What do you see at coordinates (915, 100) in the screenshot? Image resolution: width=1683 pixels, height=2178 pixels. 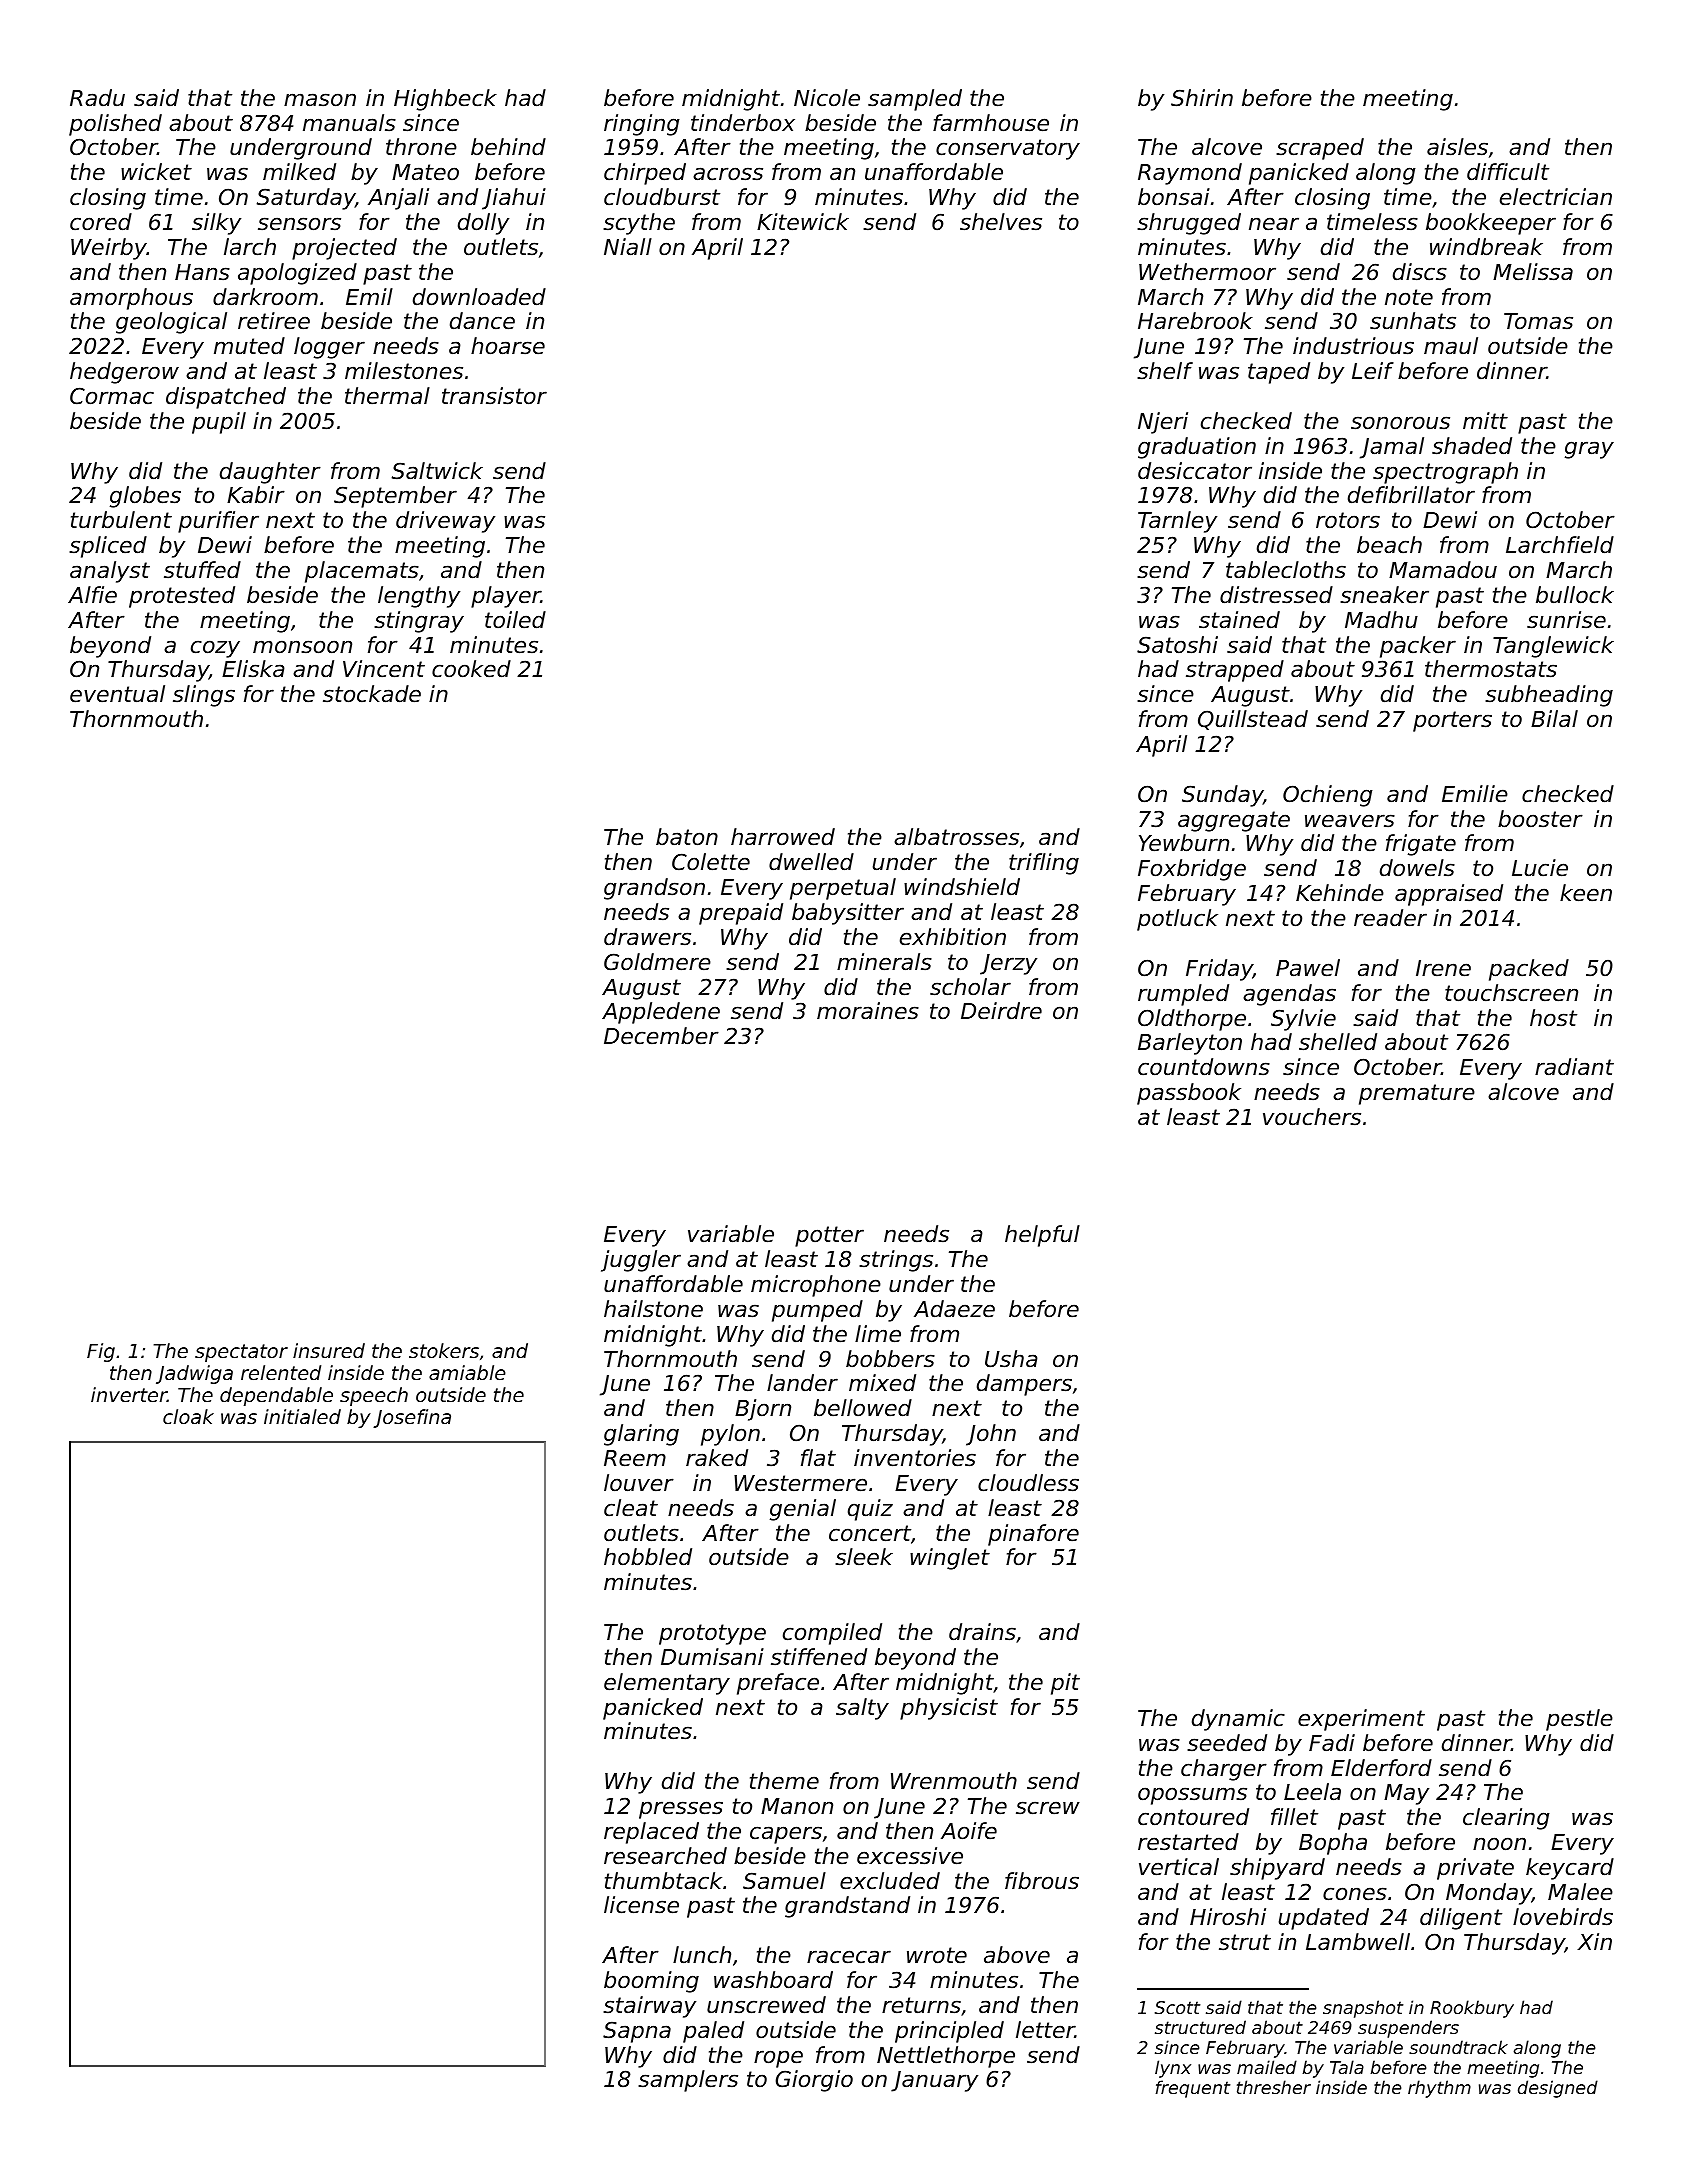 I see `sampled` at bounding box center [915, 100].
